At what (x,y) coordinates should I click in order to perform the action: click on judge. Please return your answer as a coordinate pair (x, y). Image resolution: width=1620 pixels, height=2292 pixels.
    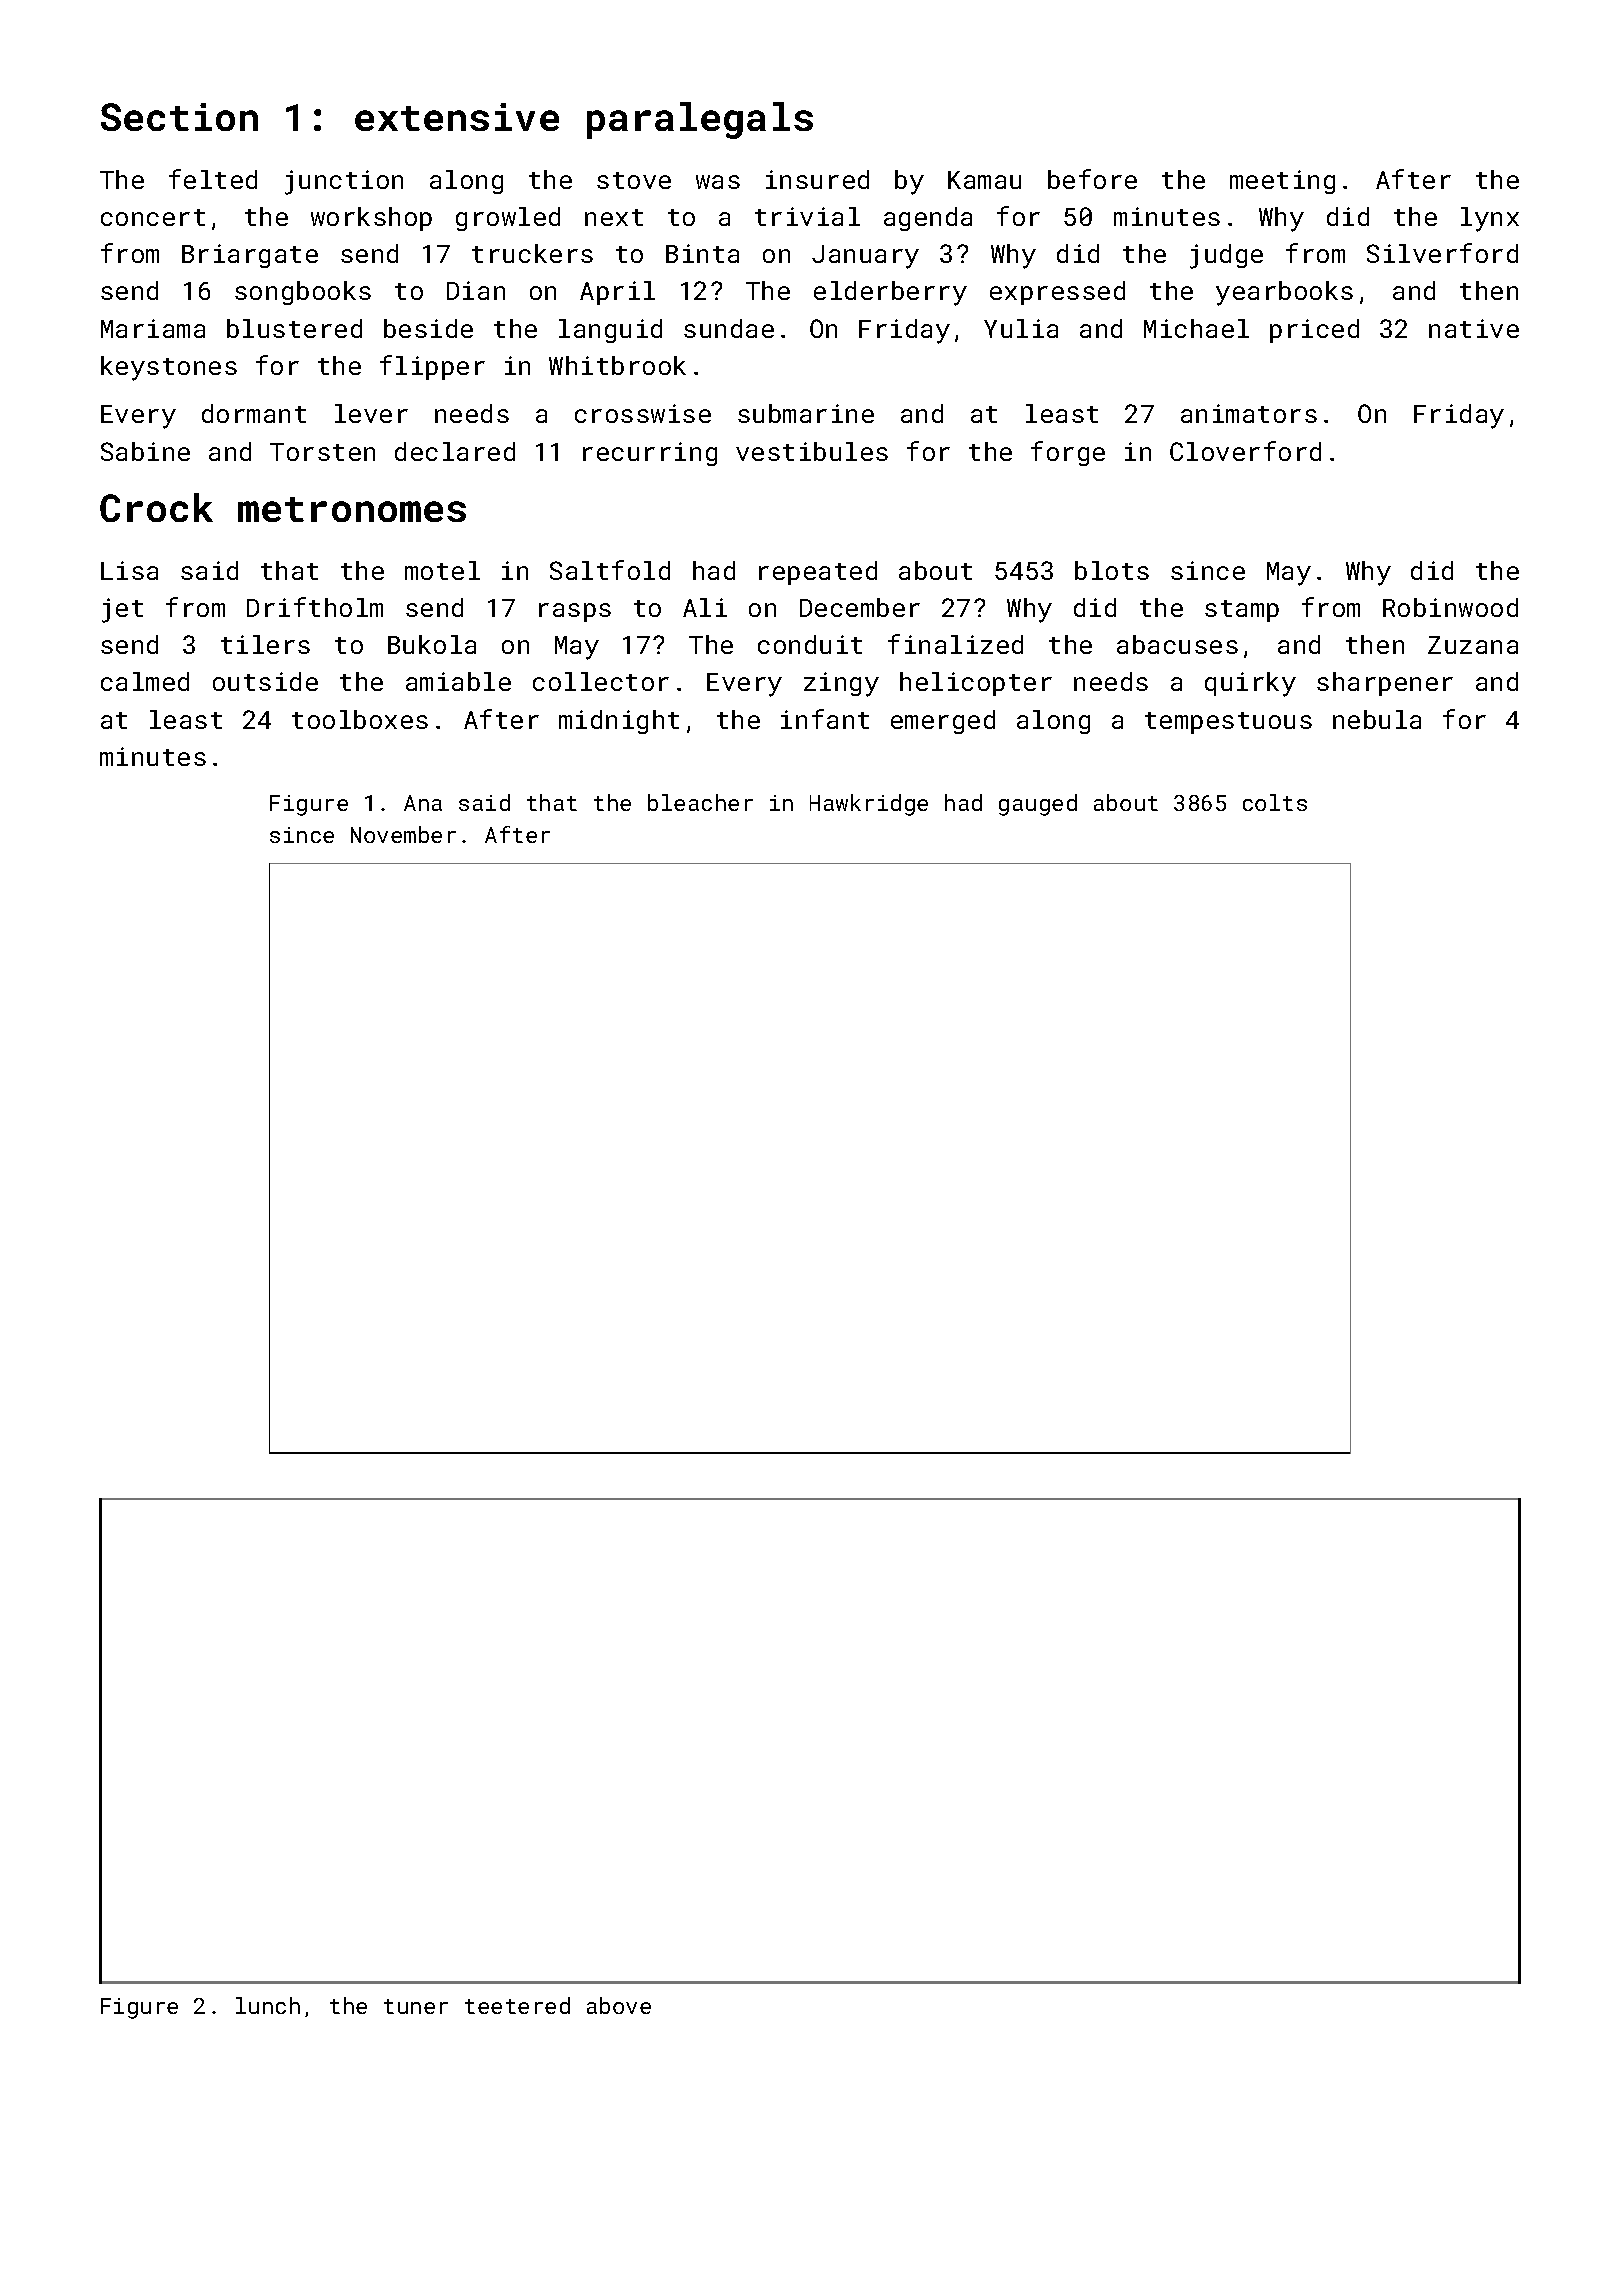
    Looking at the image, I should click on (1226, 256).
